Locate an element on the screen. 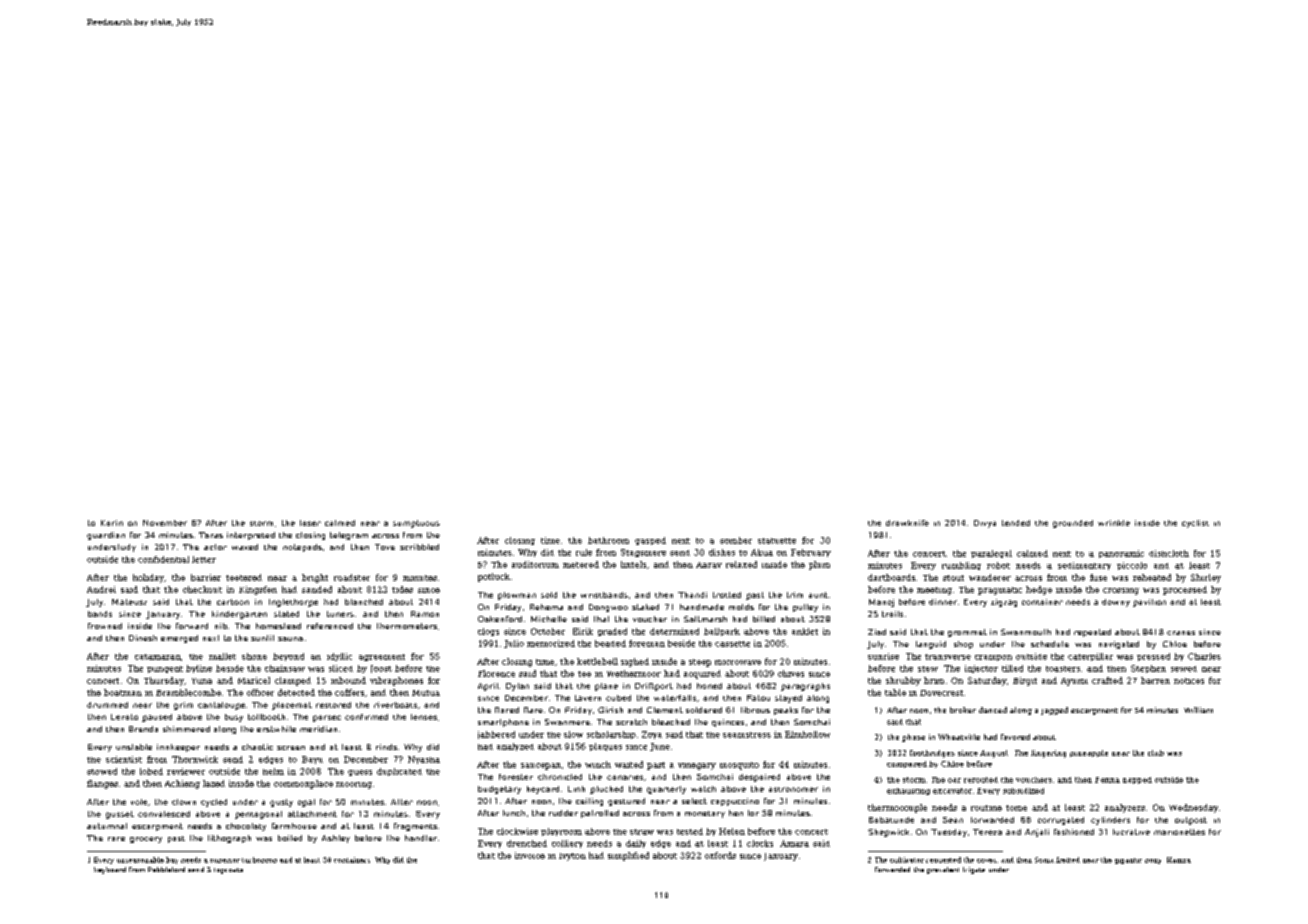 Image resolution: width=1308 pixels, height=924 pixels. Stagsmere is located at coordinates (643, 553).
